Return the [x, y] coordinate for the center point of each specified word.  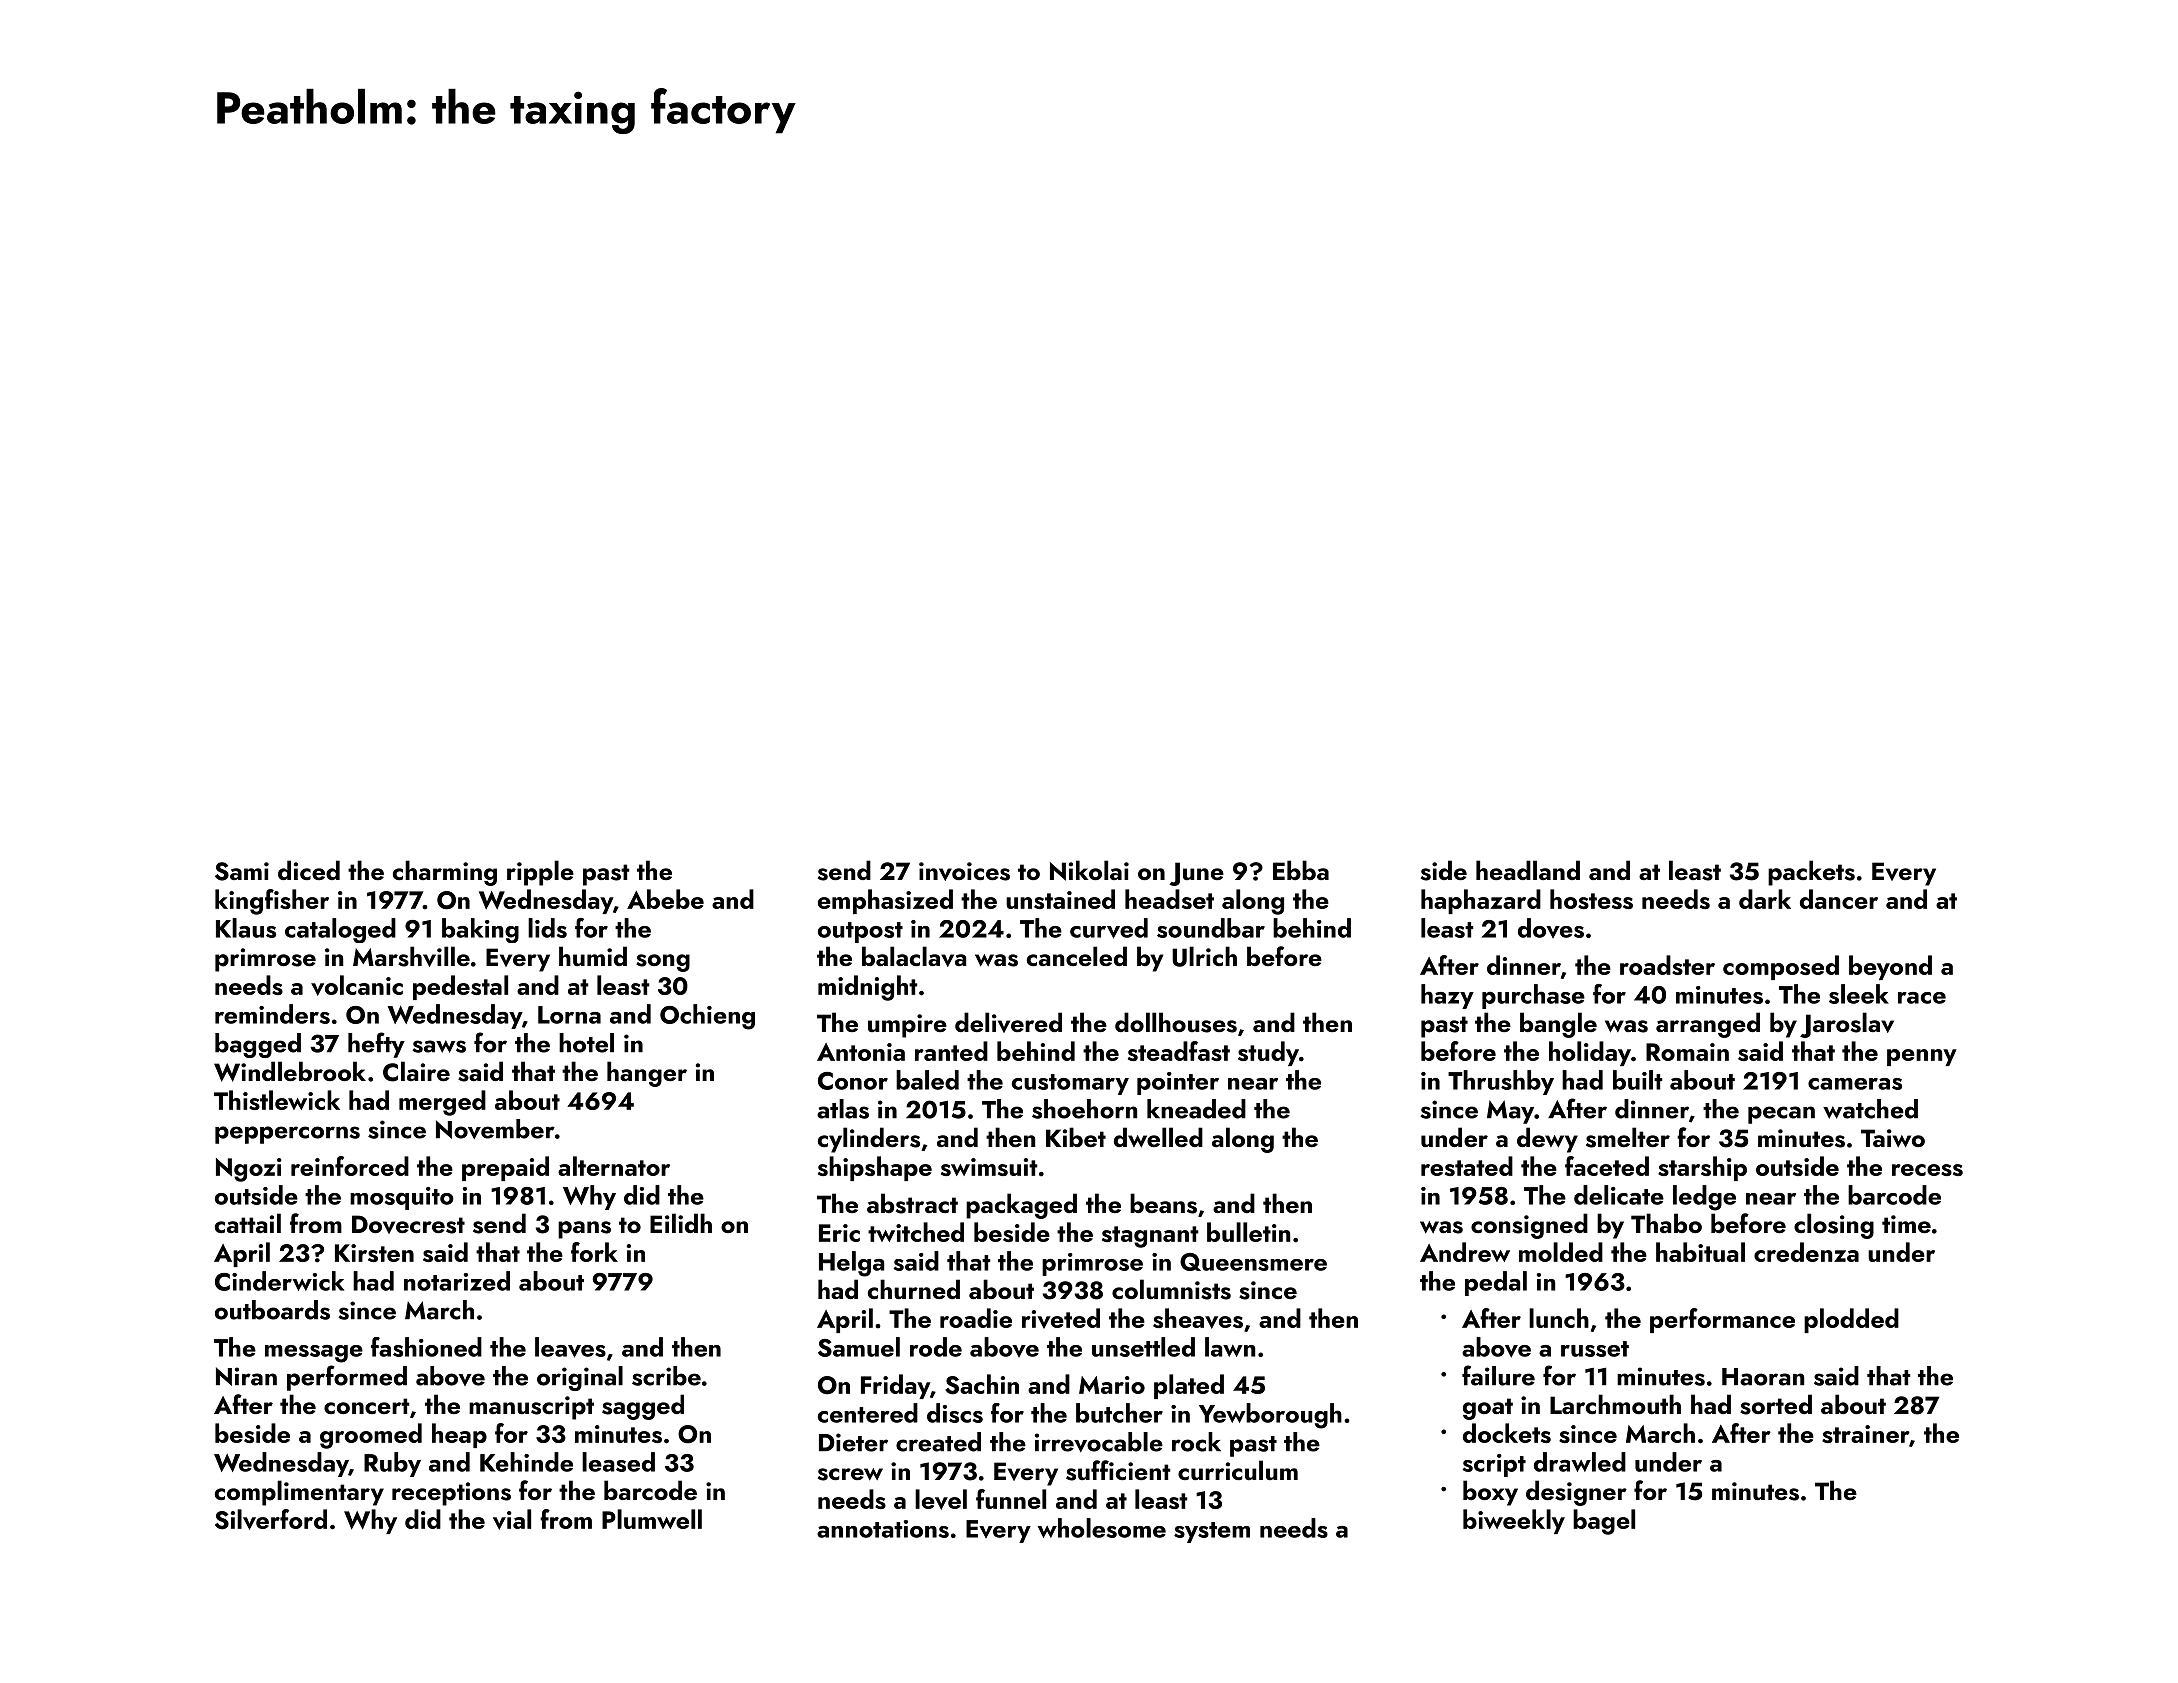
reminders [272, 1014]
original [580, 1378]
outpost [860, 932]
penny [1922, 1057]
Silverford [271, 1519]
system [1212, 1532]
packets [1811, 873]
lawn [1230, 1347]
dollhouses [1176, 1022]
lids [547, 928]
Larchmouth [1615, 1404]
